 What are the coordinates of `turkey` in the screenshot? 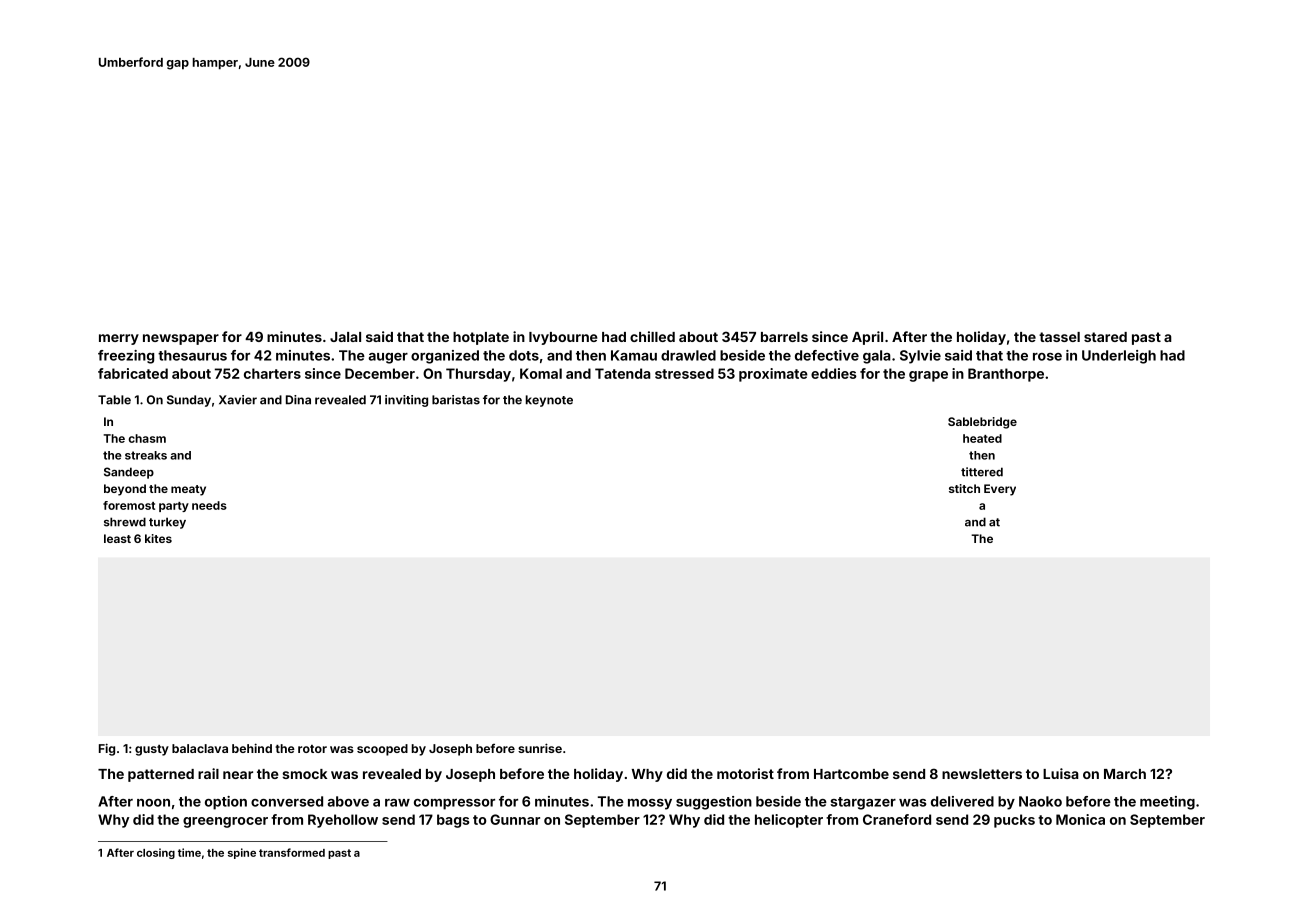 It's located at (167, 523).
